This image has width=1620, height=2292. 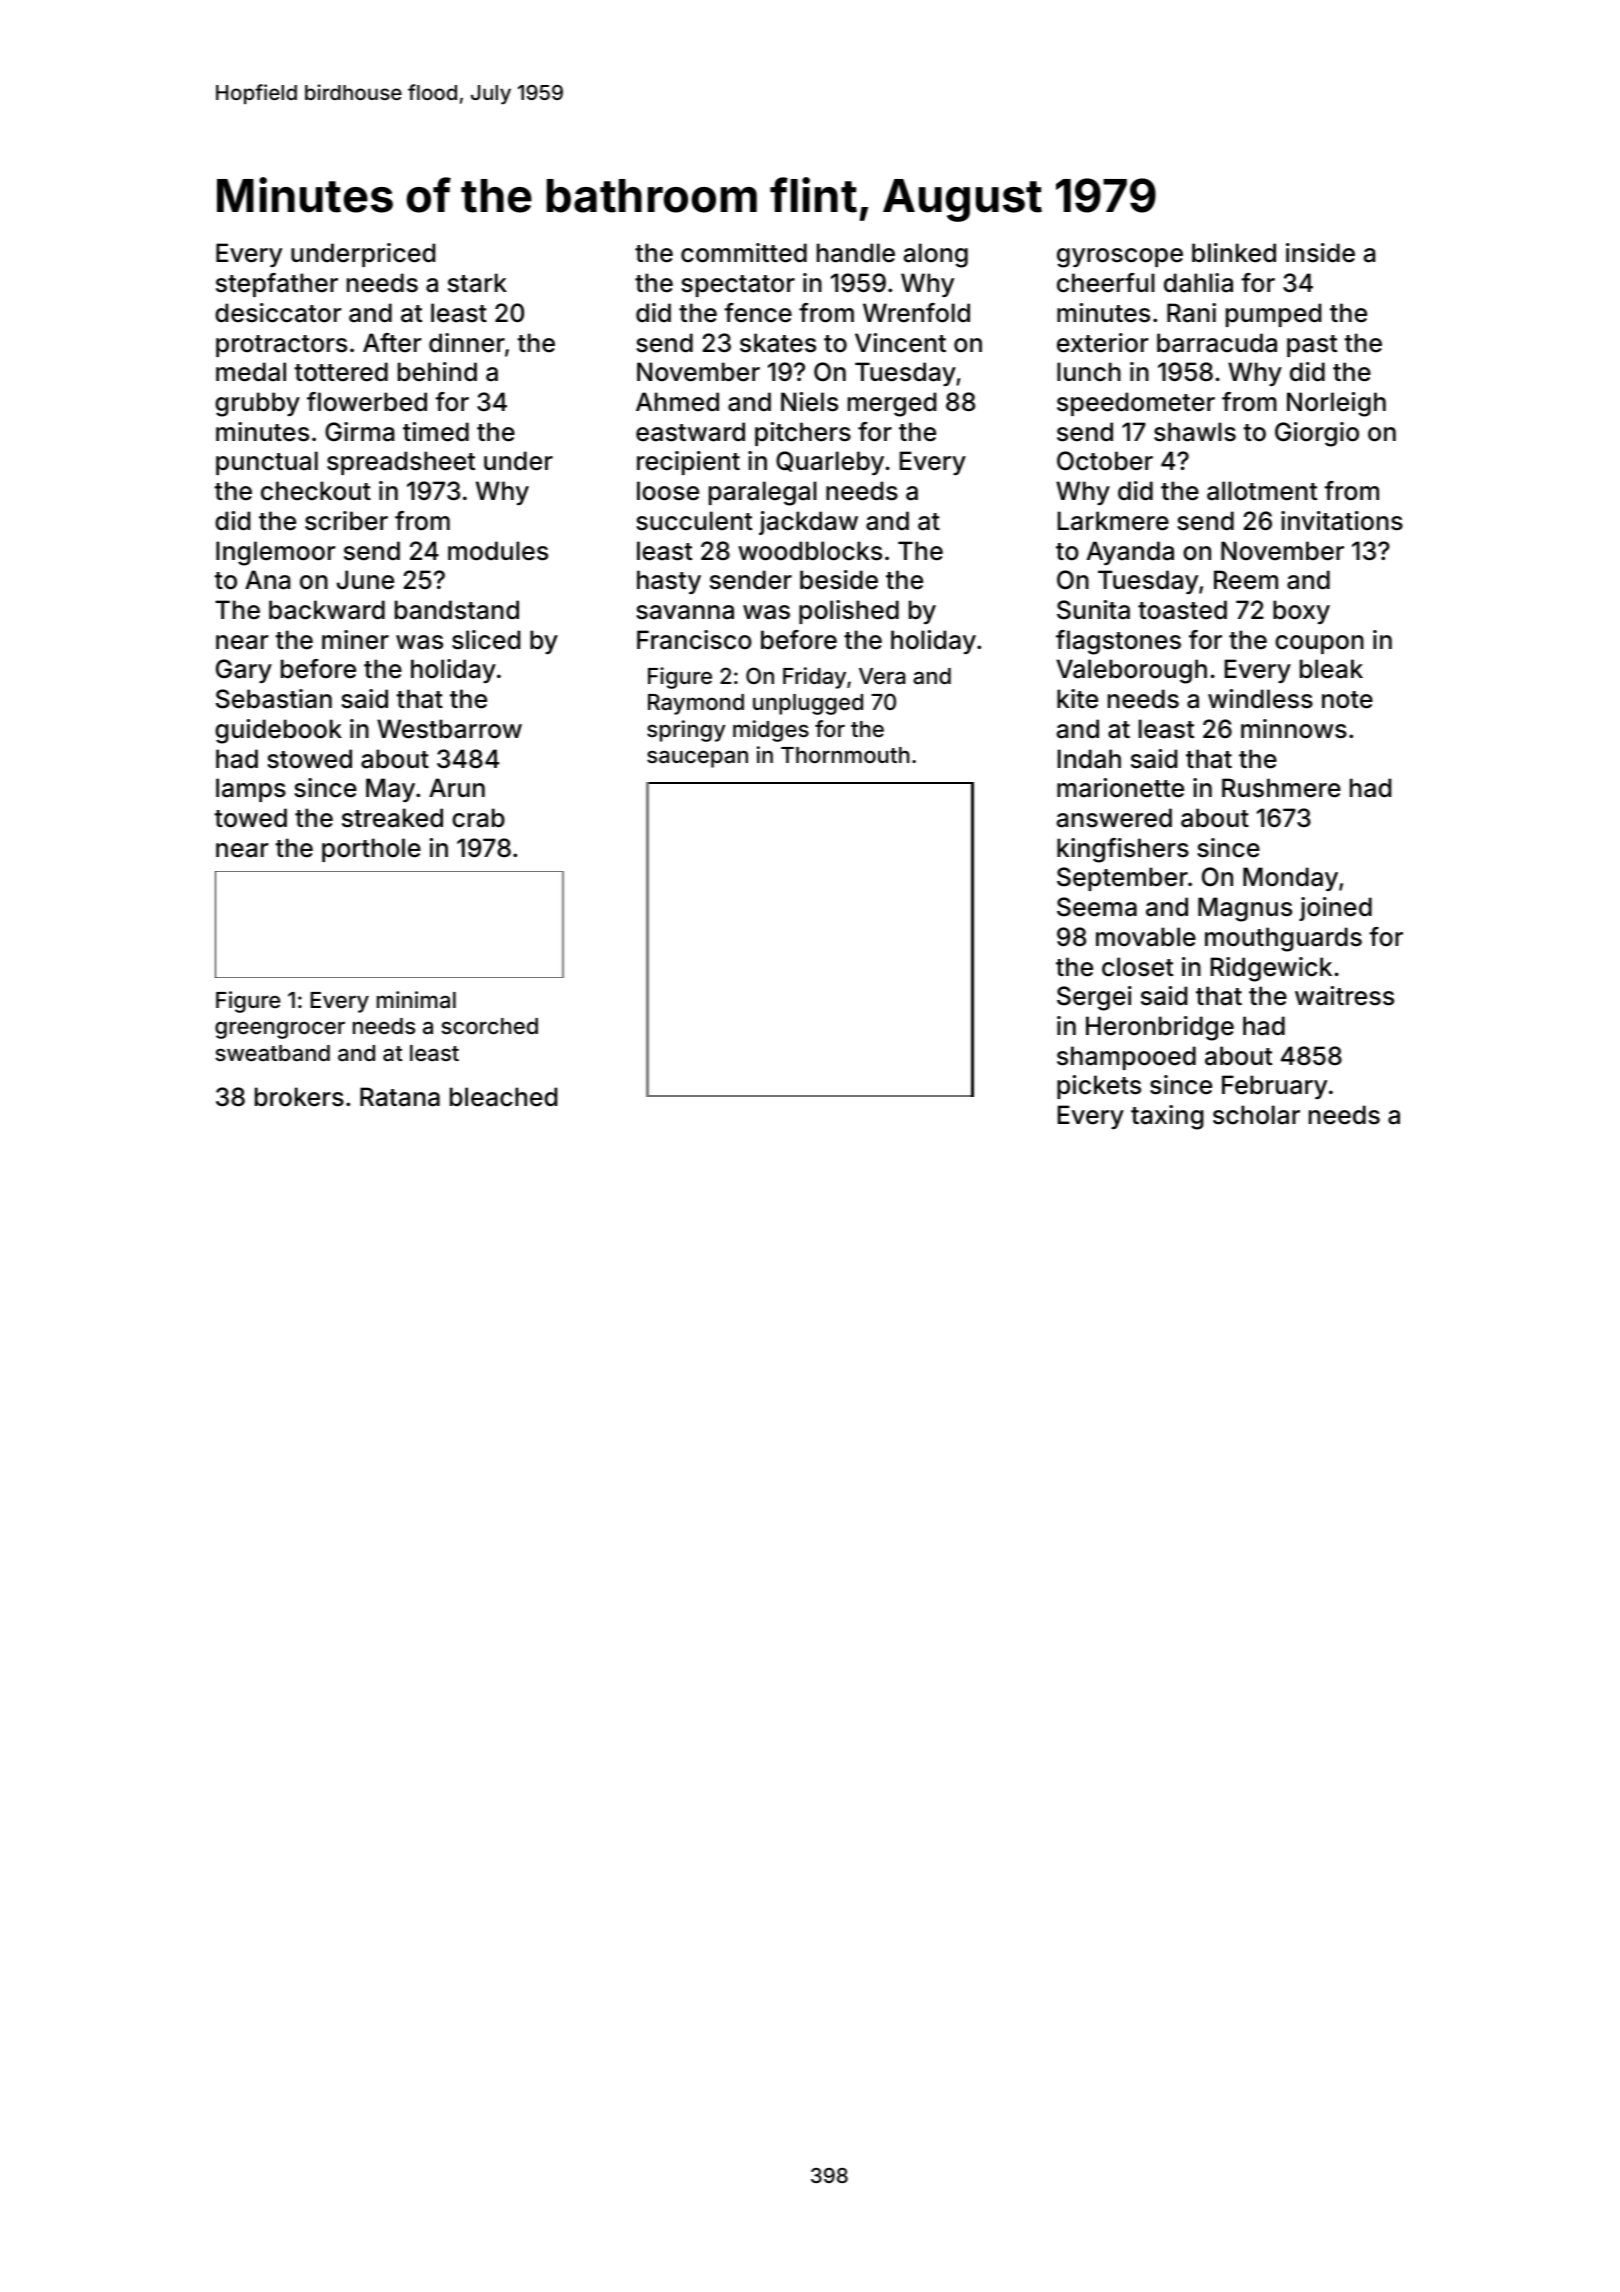 I want to click on Sunita, so click(x=1093, y=610).
